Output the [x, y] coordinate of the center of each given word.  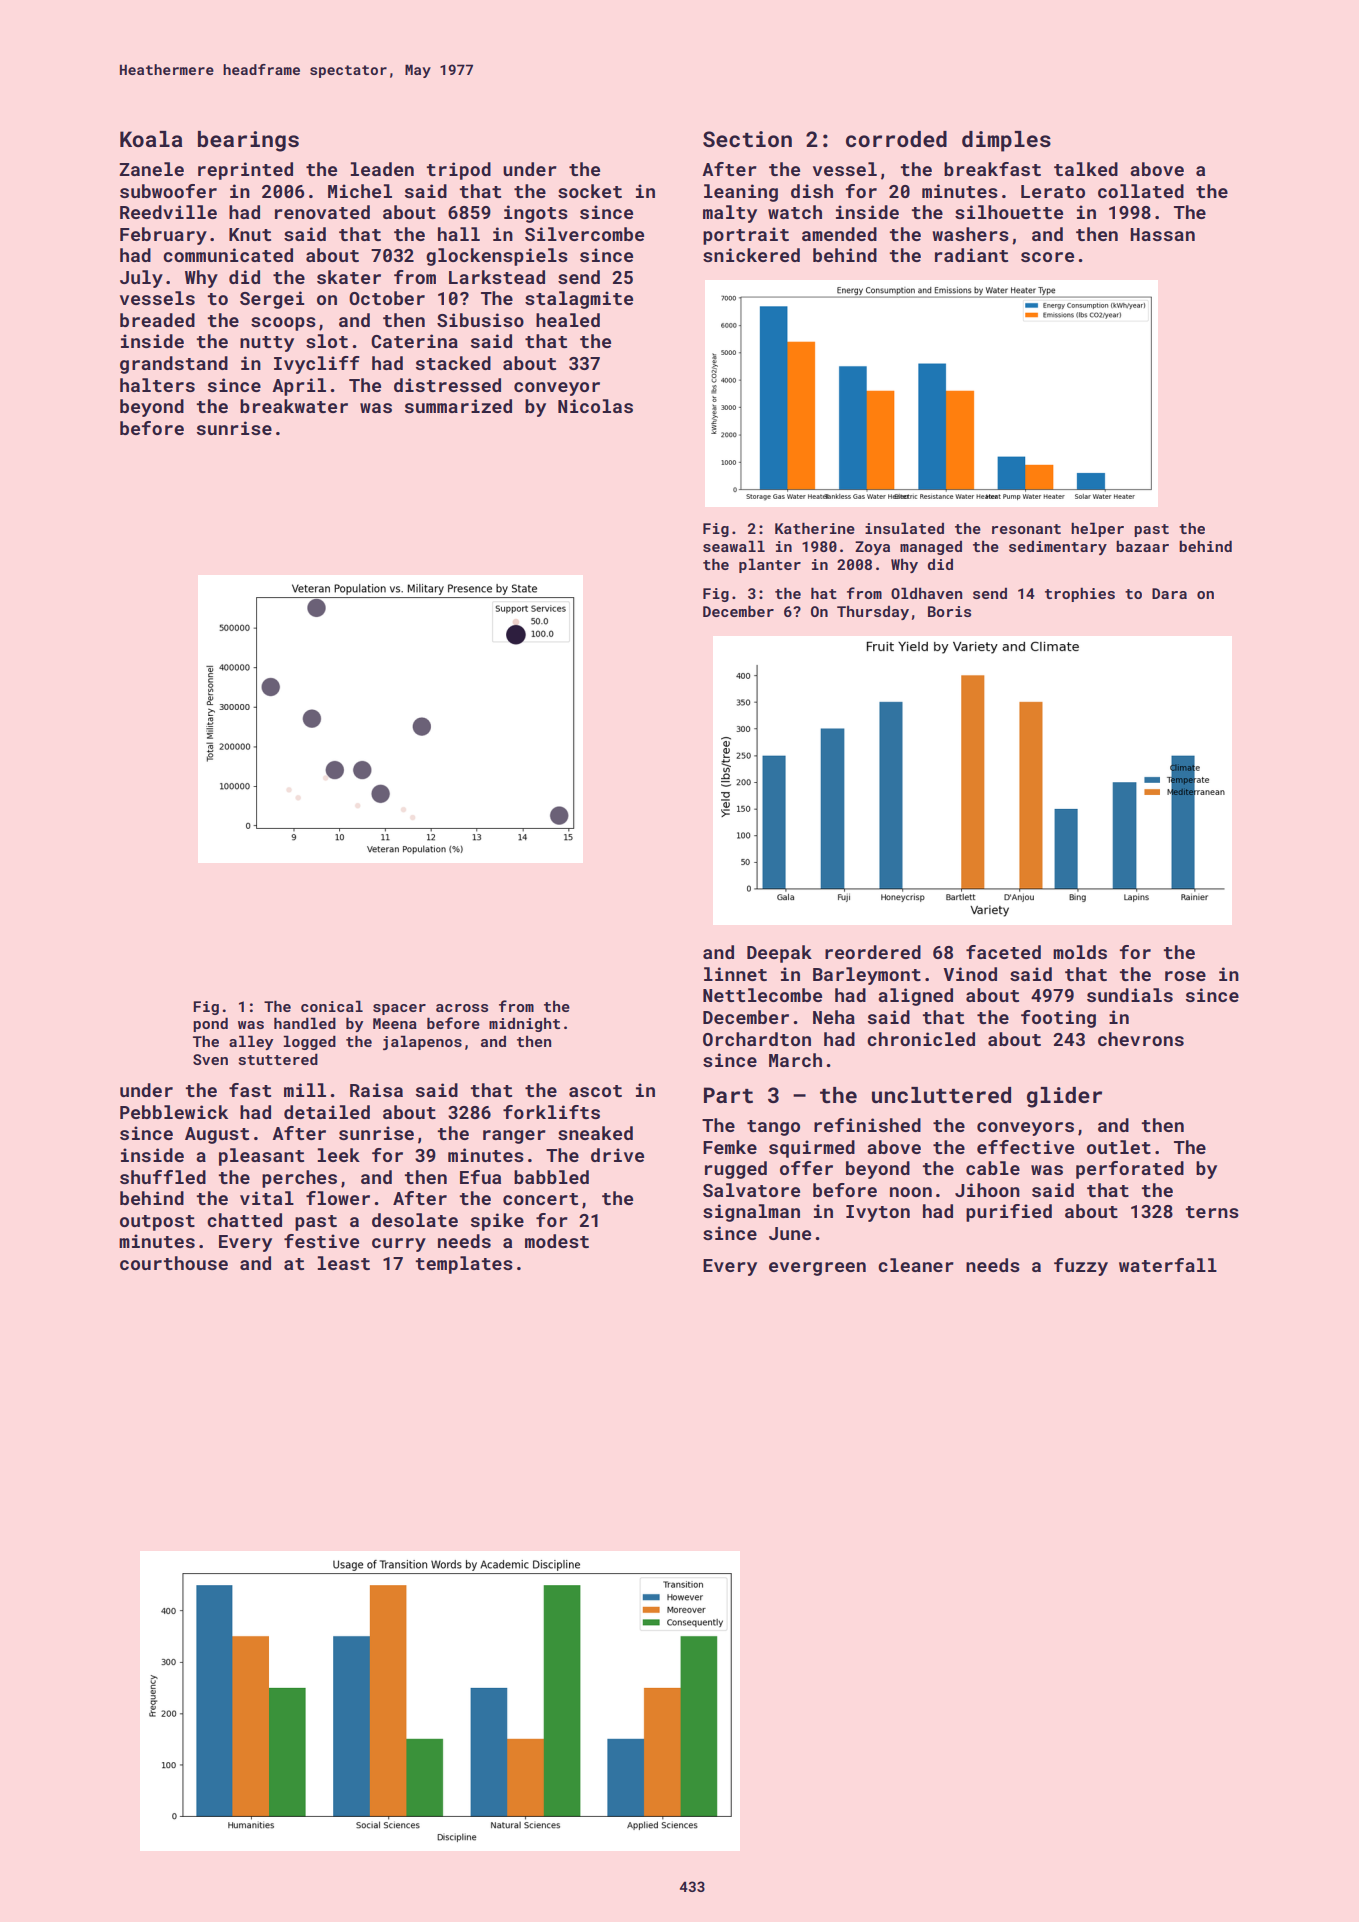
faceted [1003, 952]
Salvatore [751, 1190]
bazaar [1142, 546]
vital [267, 1198]
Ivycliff [317, 365]
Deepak [779, 954]
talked [1086, 169]
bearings [248, 141]
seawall [734, 546]
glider [1064, 1097]
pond [210, 1024]
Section [747, 139]
